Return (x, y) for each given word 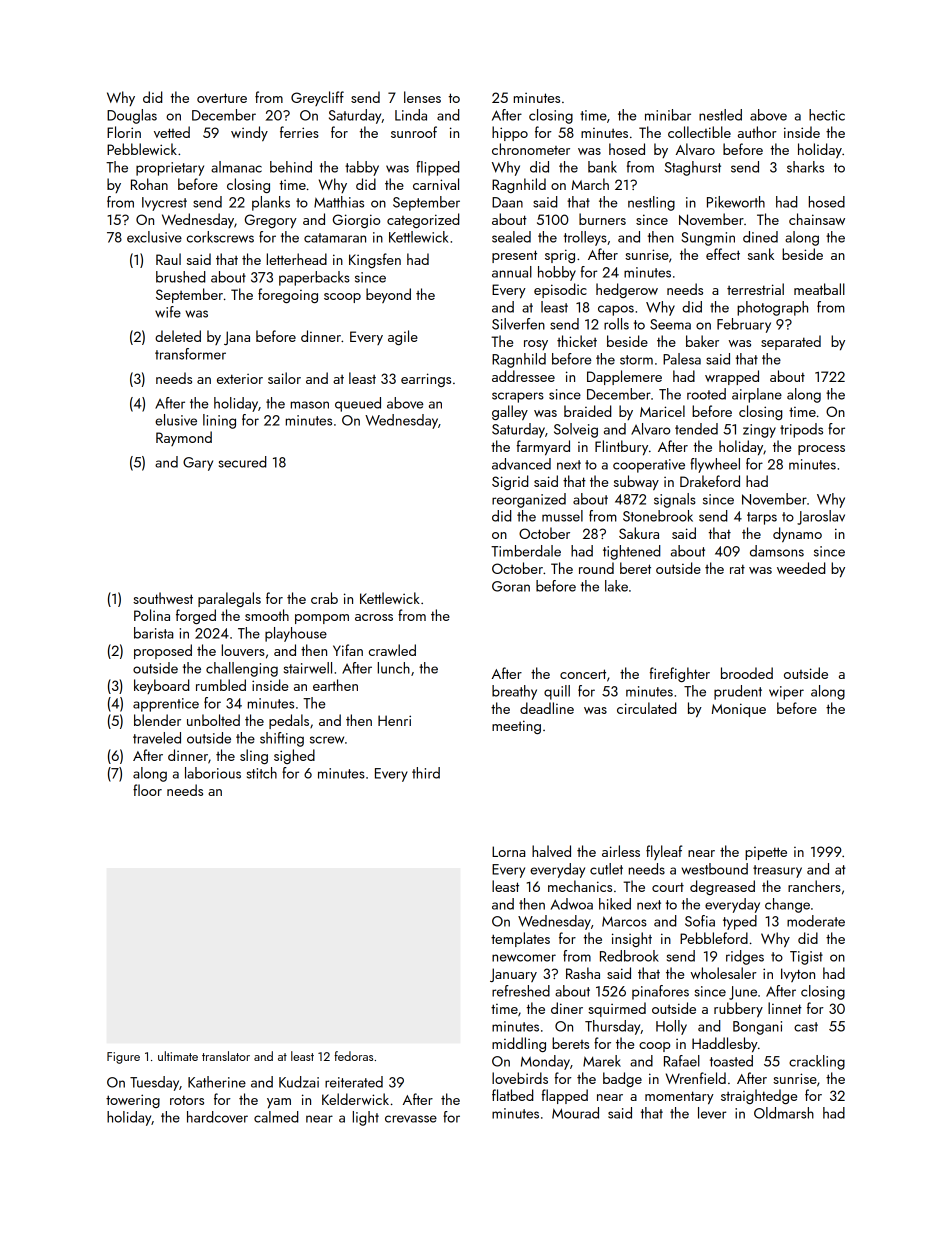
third (426, 773)
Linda (411, 115)
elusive (176, 420)
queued (358, 404)
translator (226, 1056)
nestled (720, 115)
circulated (646, 708)
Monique (739, 710)
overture (222, 98)
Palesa (682, 359)
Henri (394, 720)
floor (147, 790)
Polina (152, 615)
